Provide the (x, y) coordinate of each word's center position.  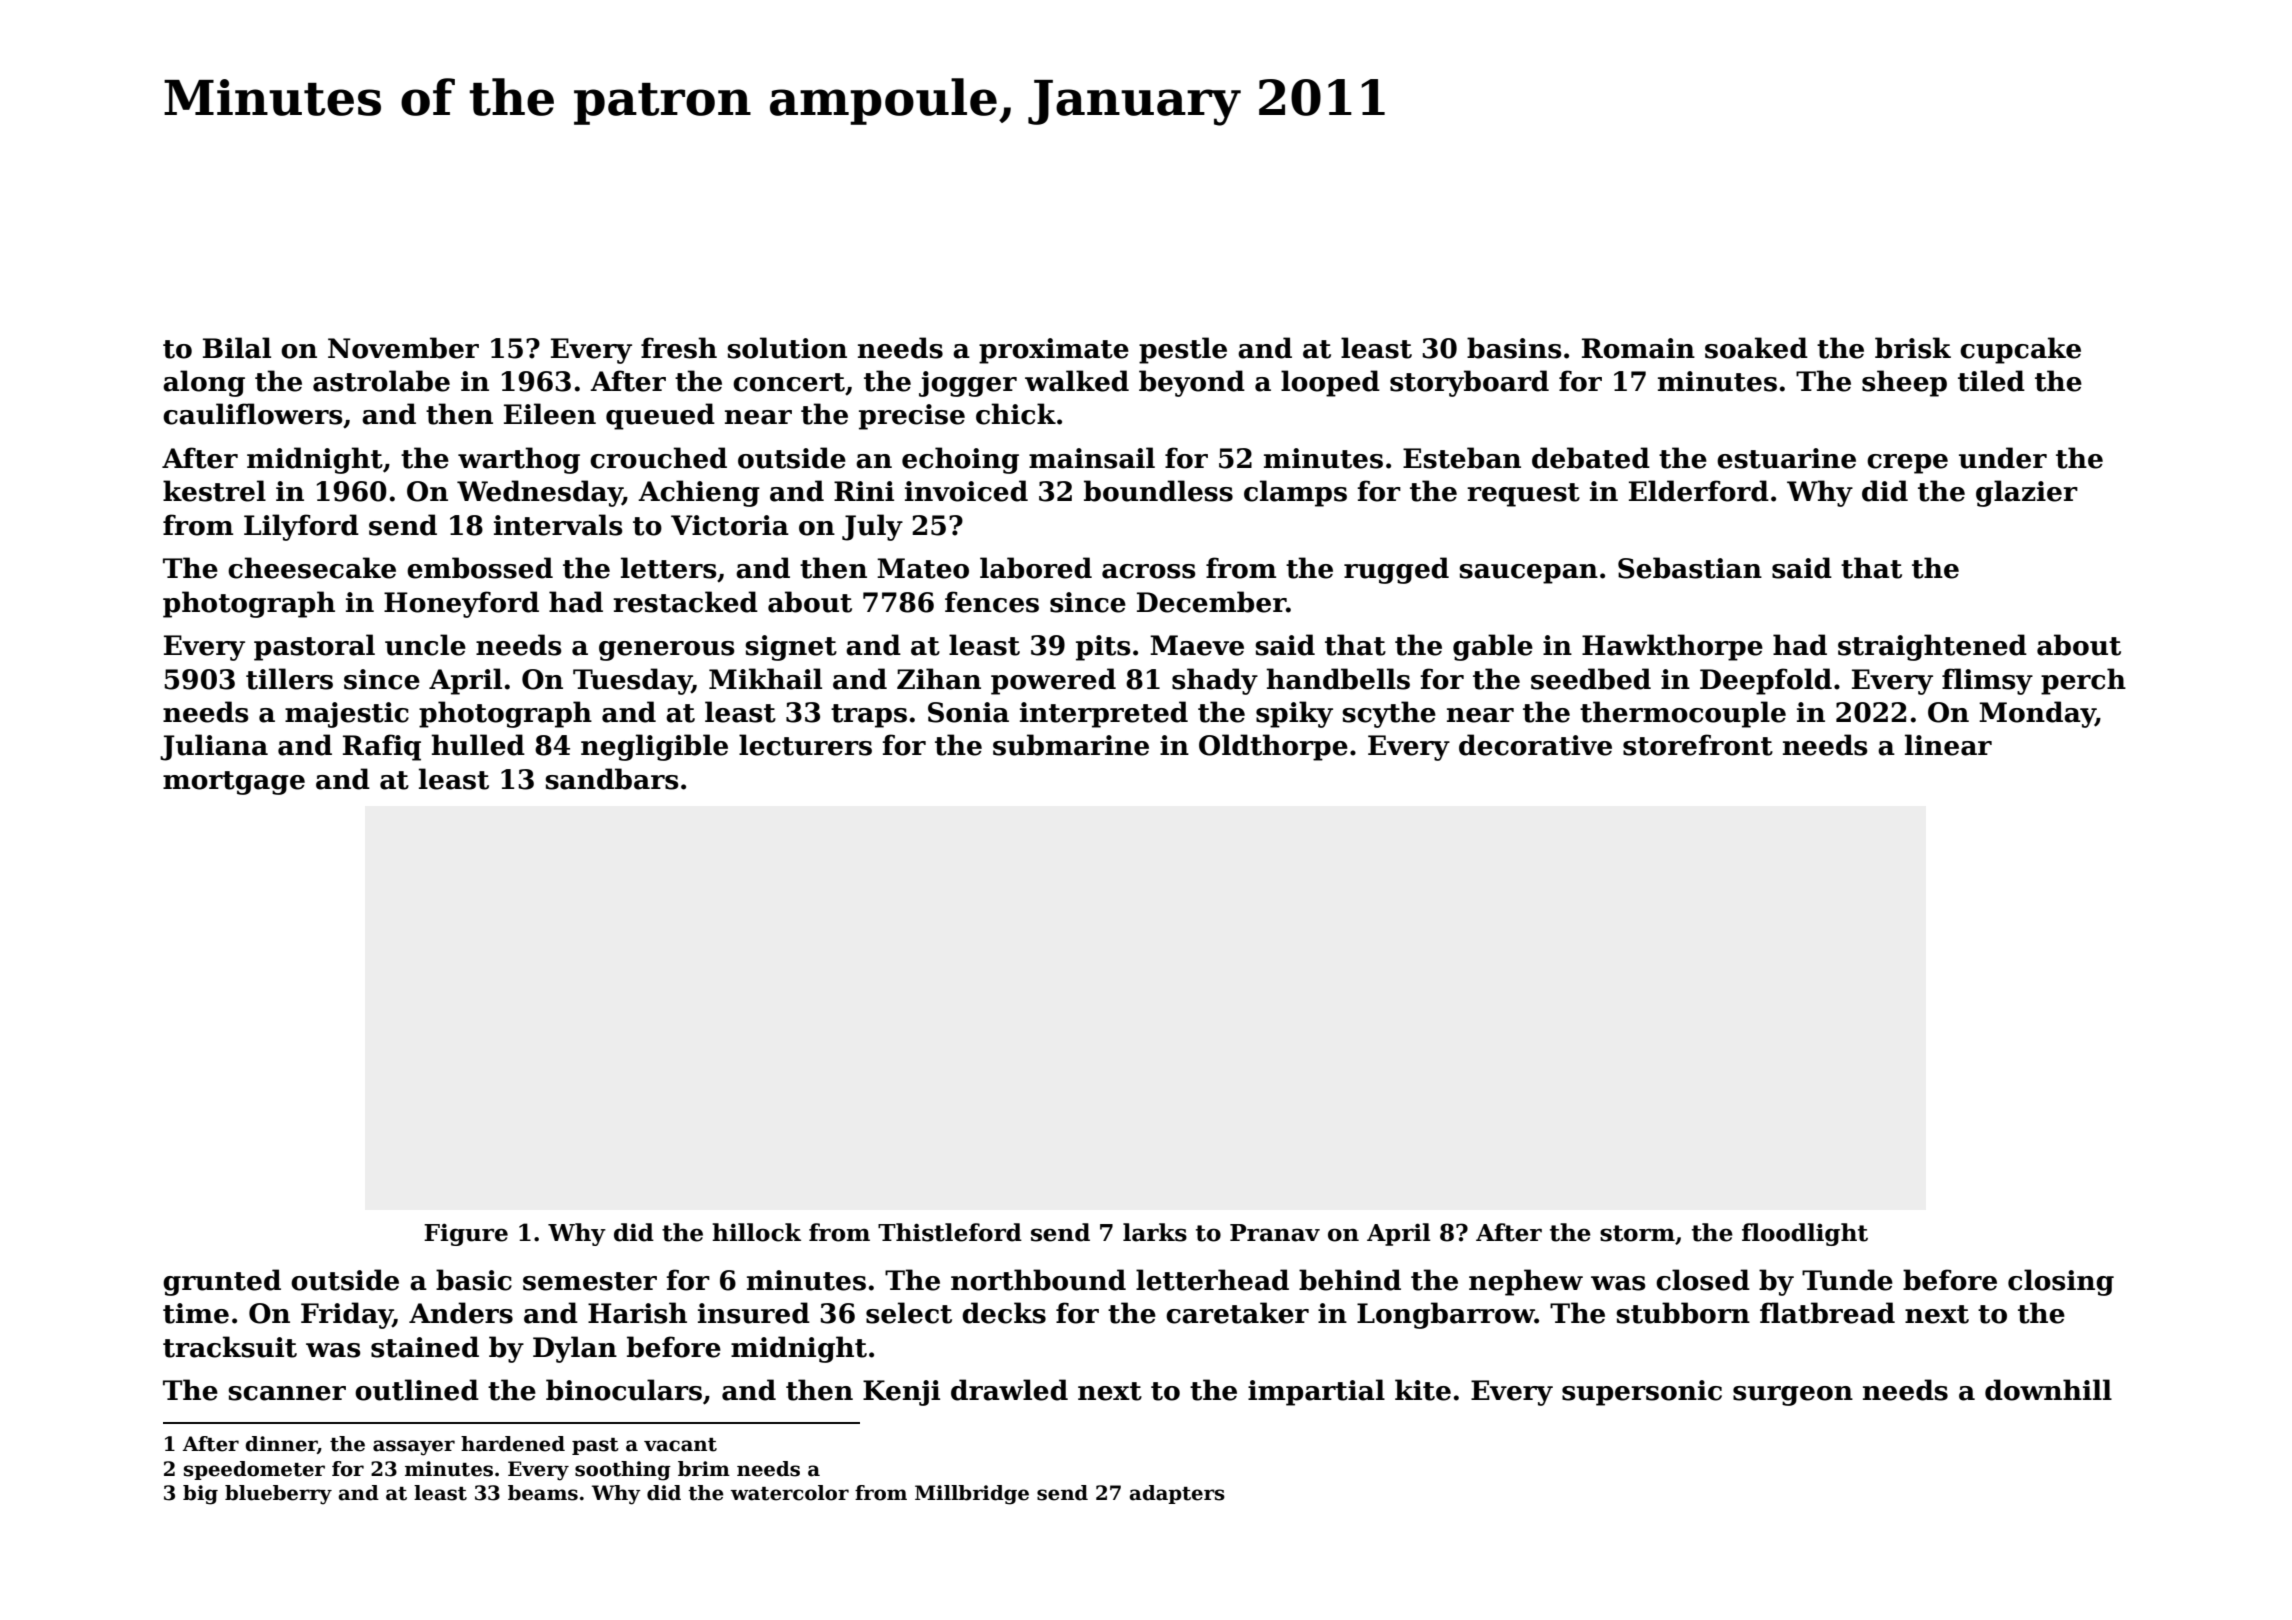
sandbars (611, 779)
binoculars (624, 1390)
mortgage (234, 783)
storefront (1698, 745)
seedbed (1591, 679)
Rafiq (382, 747)
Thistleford (950, 1232)
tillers (289, 679)
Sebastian (1690, 568)
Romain (1638, 348)
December (1211, 602)
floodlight (1805, 1234)
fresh (679, 348)
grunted (222, 1282)
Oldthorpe (1273, 747)
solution (787, 348)
